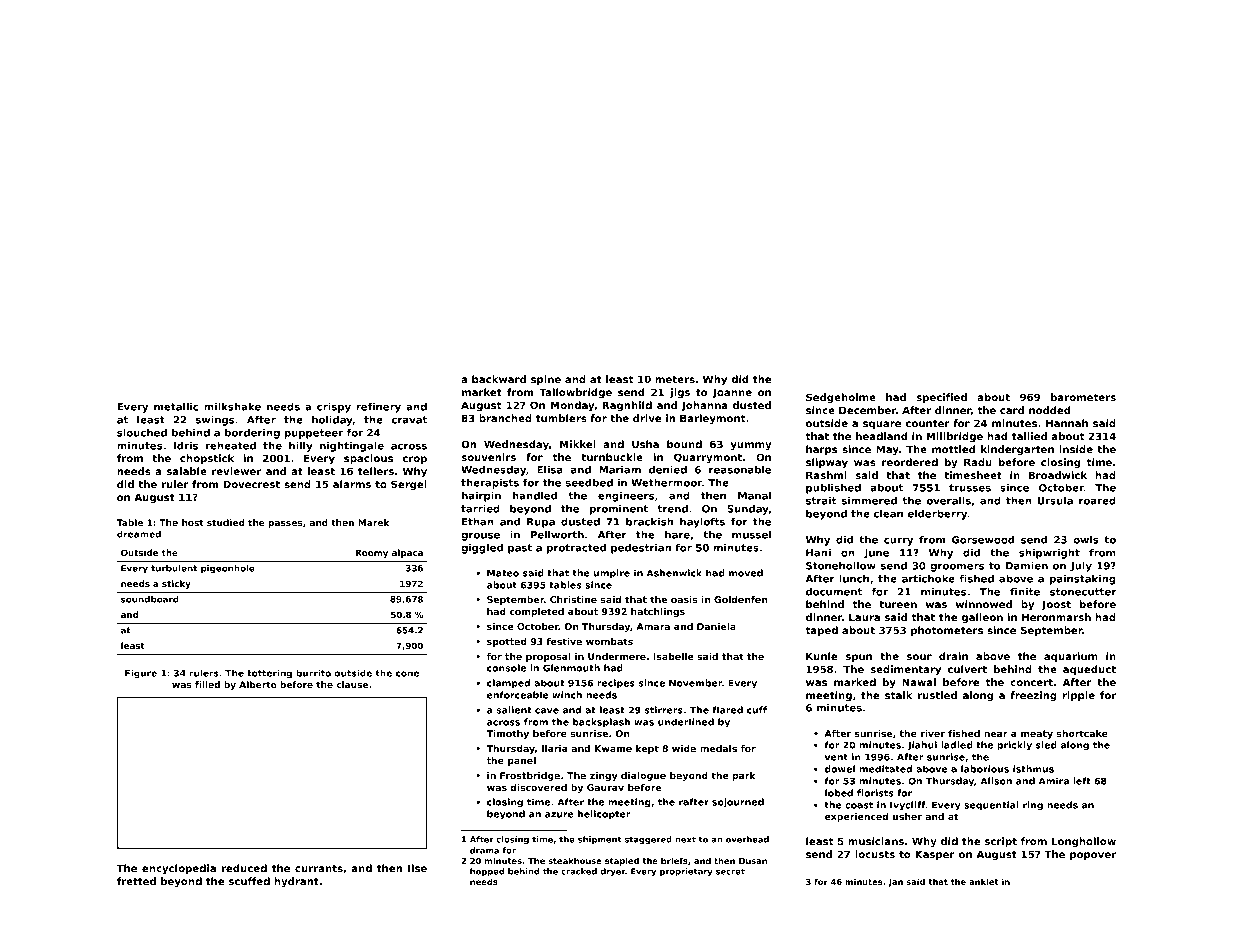 This screenshot has height=952, width=1233. Describe the element at coordinates (613, 748) in the screenshot. I see `Kwame` at that location.
